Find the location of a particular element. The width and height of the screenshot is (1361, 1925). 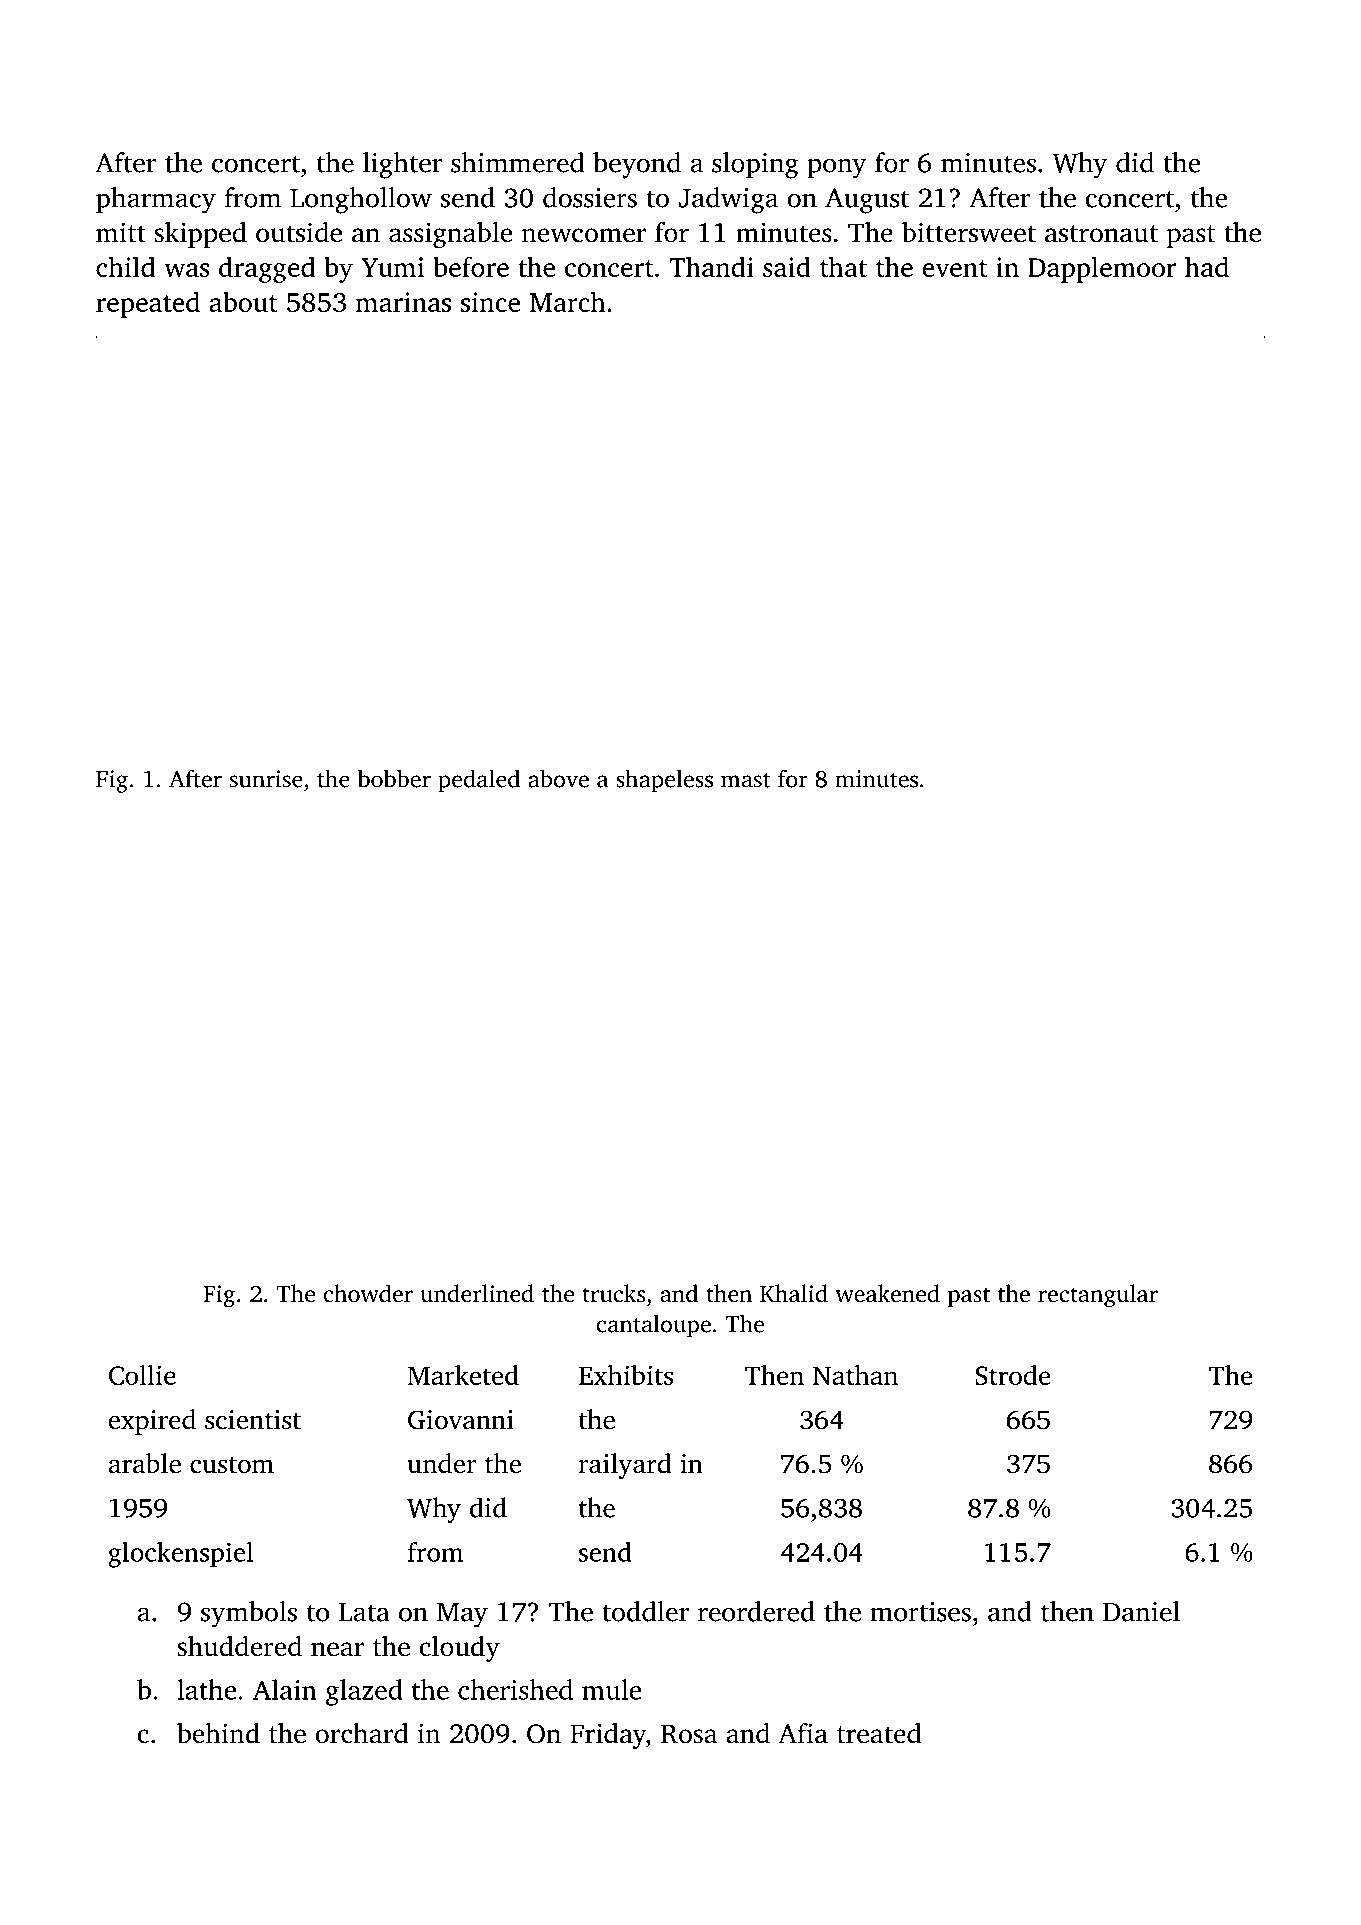

above is located at coordinates (558, 778).
